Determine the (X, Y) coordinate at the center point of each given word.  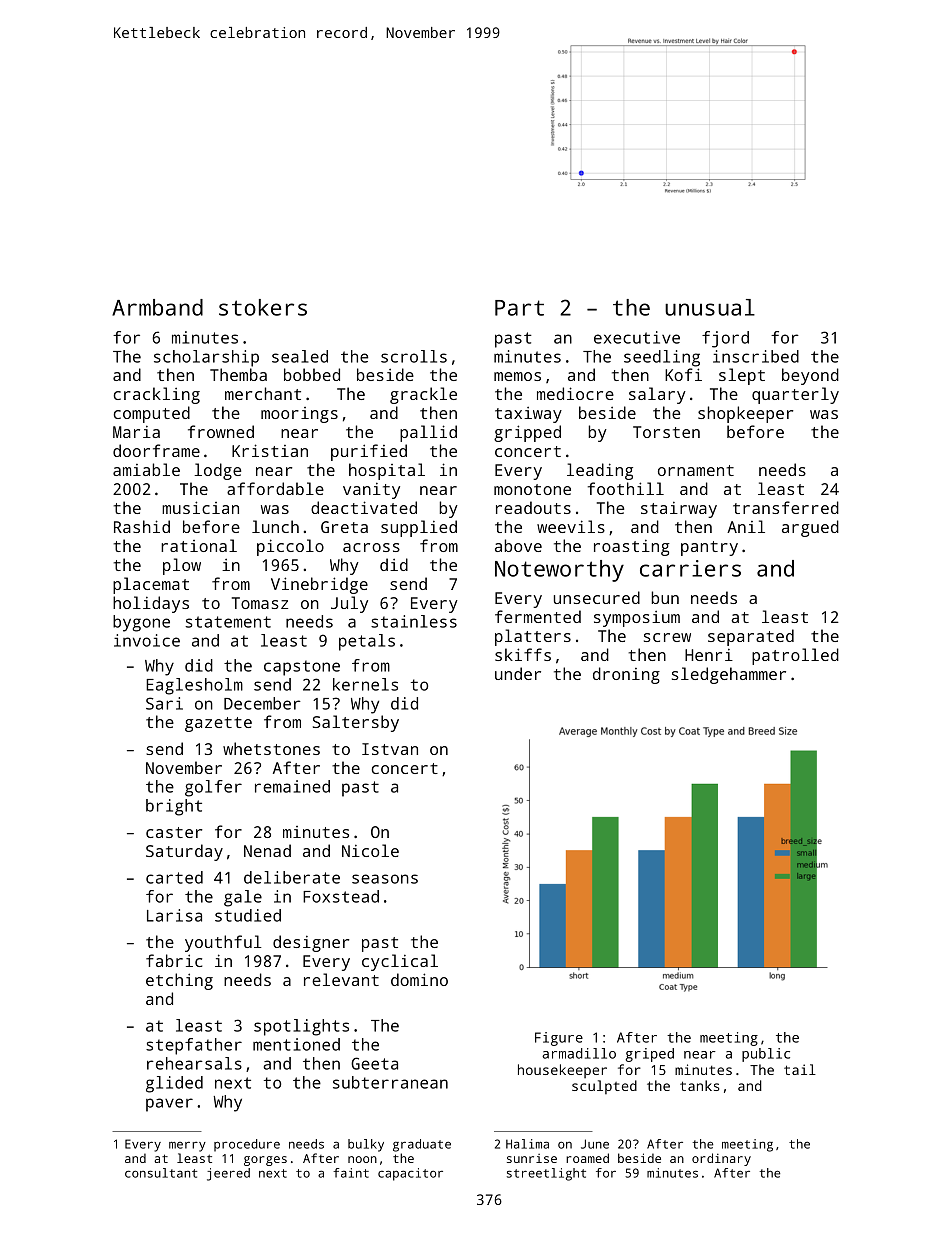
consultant (161, 1173)
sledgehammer (729, 675)
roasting (632, 547)
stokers (263, 307)
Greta (344, 527)
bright (174, 807)
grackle (423, 395)
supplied (419, 528)
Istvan (390, 749)
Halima (527, 1144)
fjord (725, 339)
